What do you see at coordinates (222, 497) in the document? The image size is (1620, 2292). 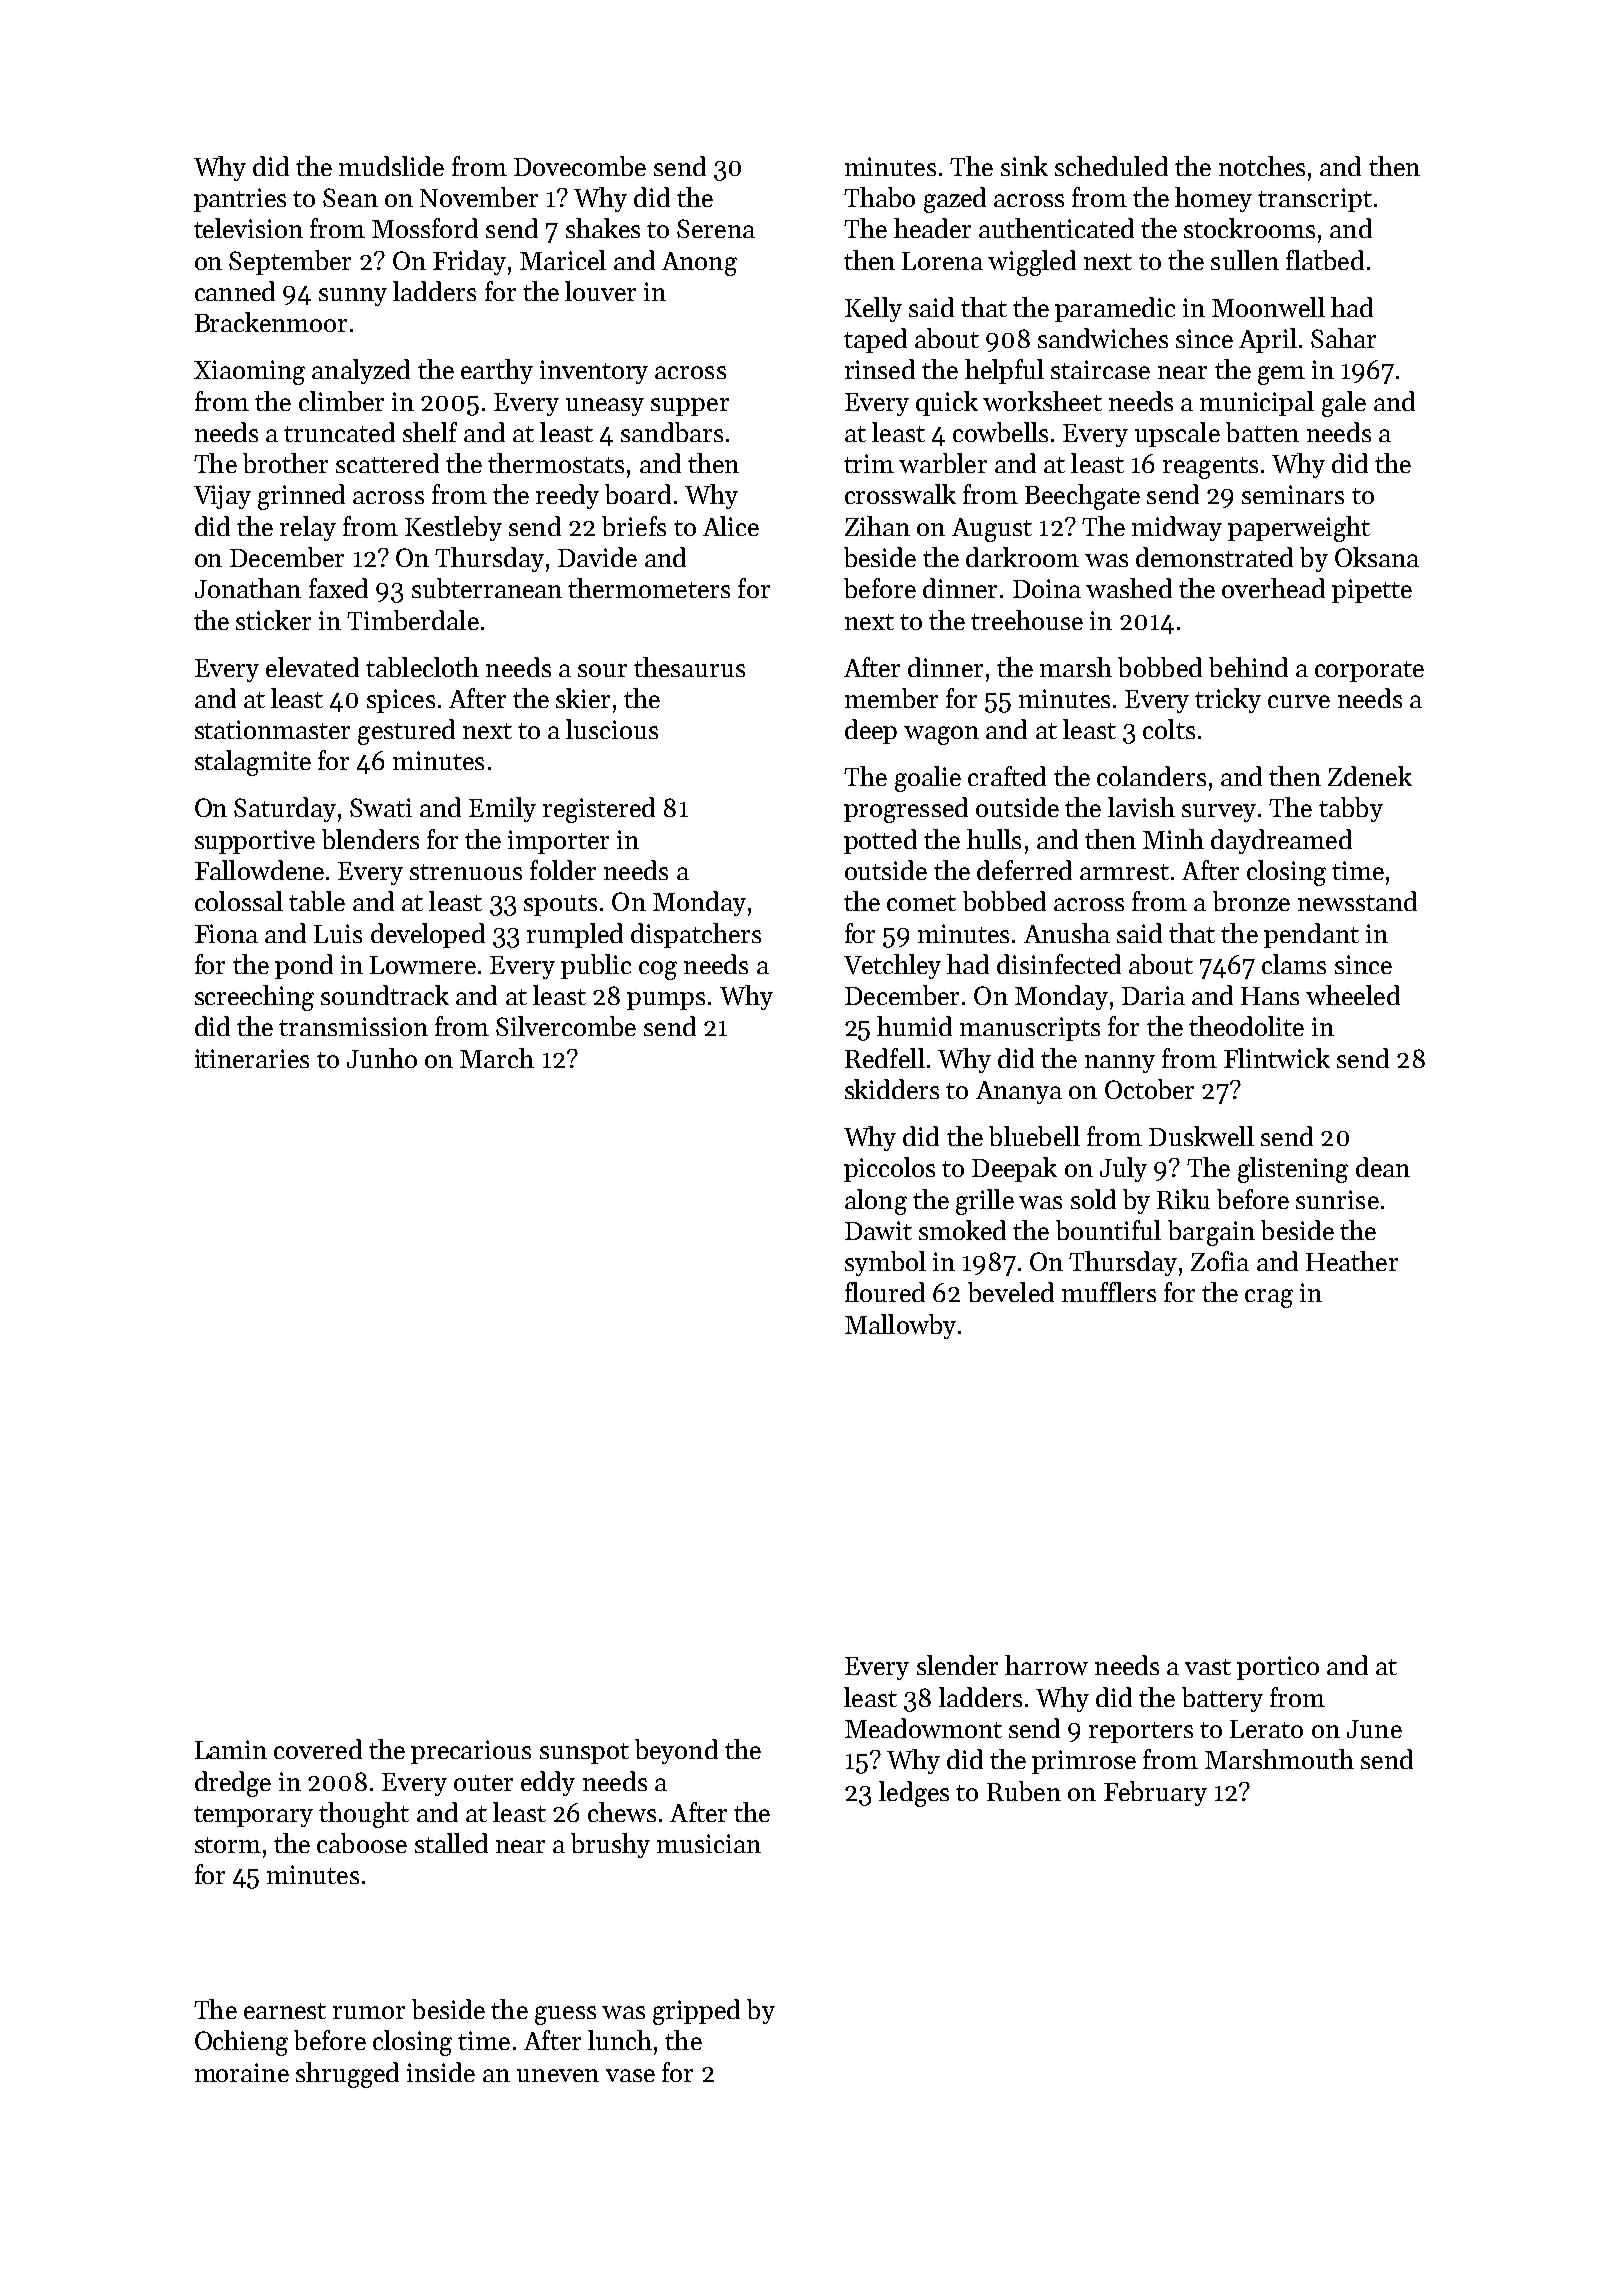 I see `Vijay` at bounding box center [222, 497].
